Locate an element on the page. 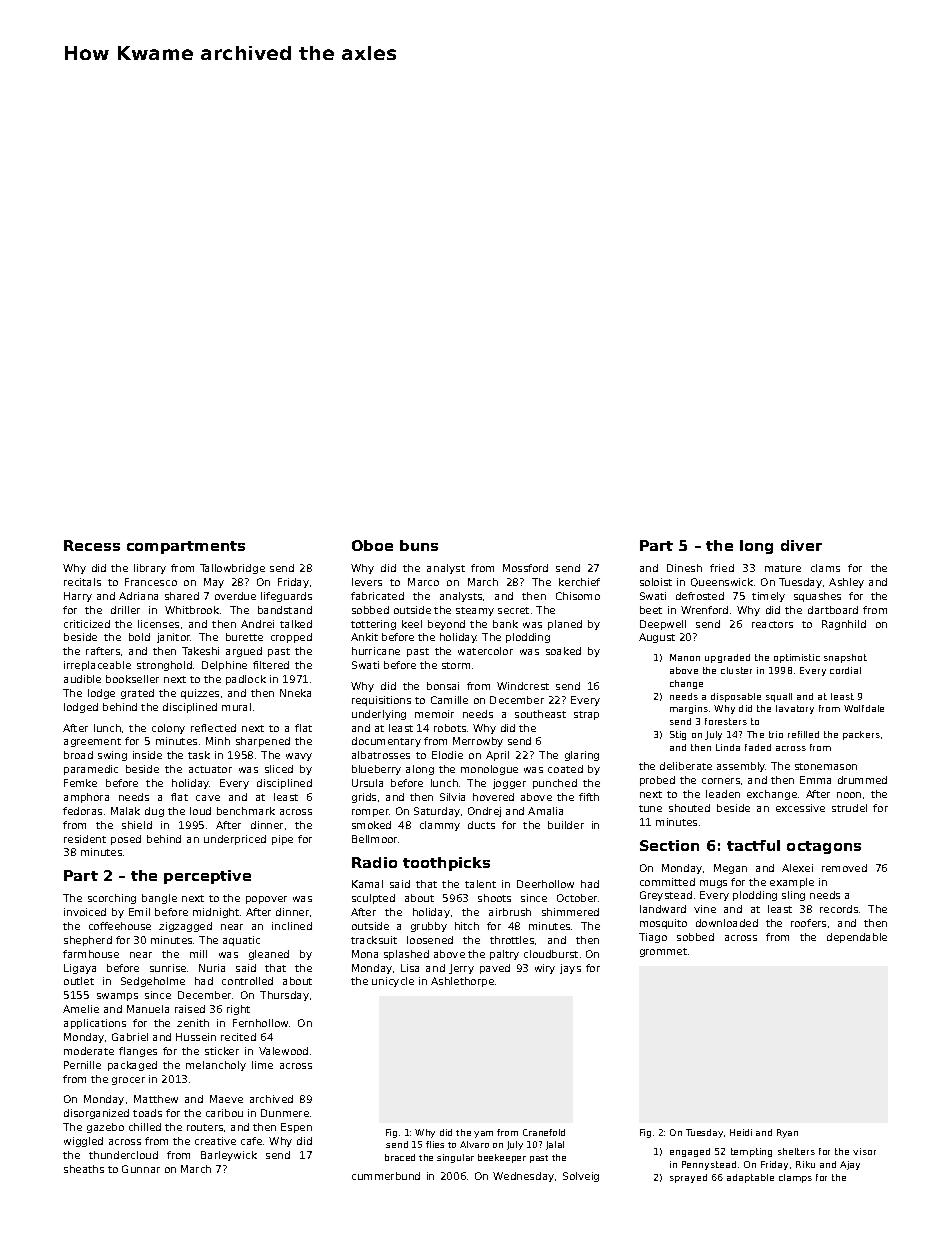 This image has width=952, height=1233. benchmark is located at coordinates (246, 811).
